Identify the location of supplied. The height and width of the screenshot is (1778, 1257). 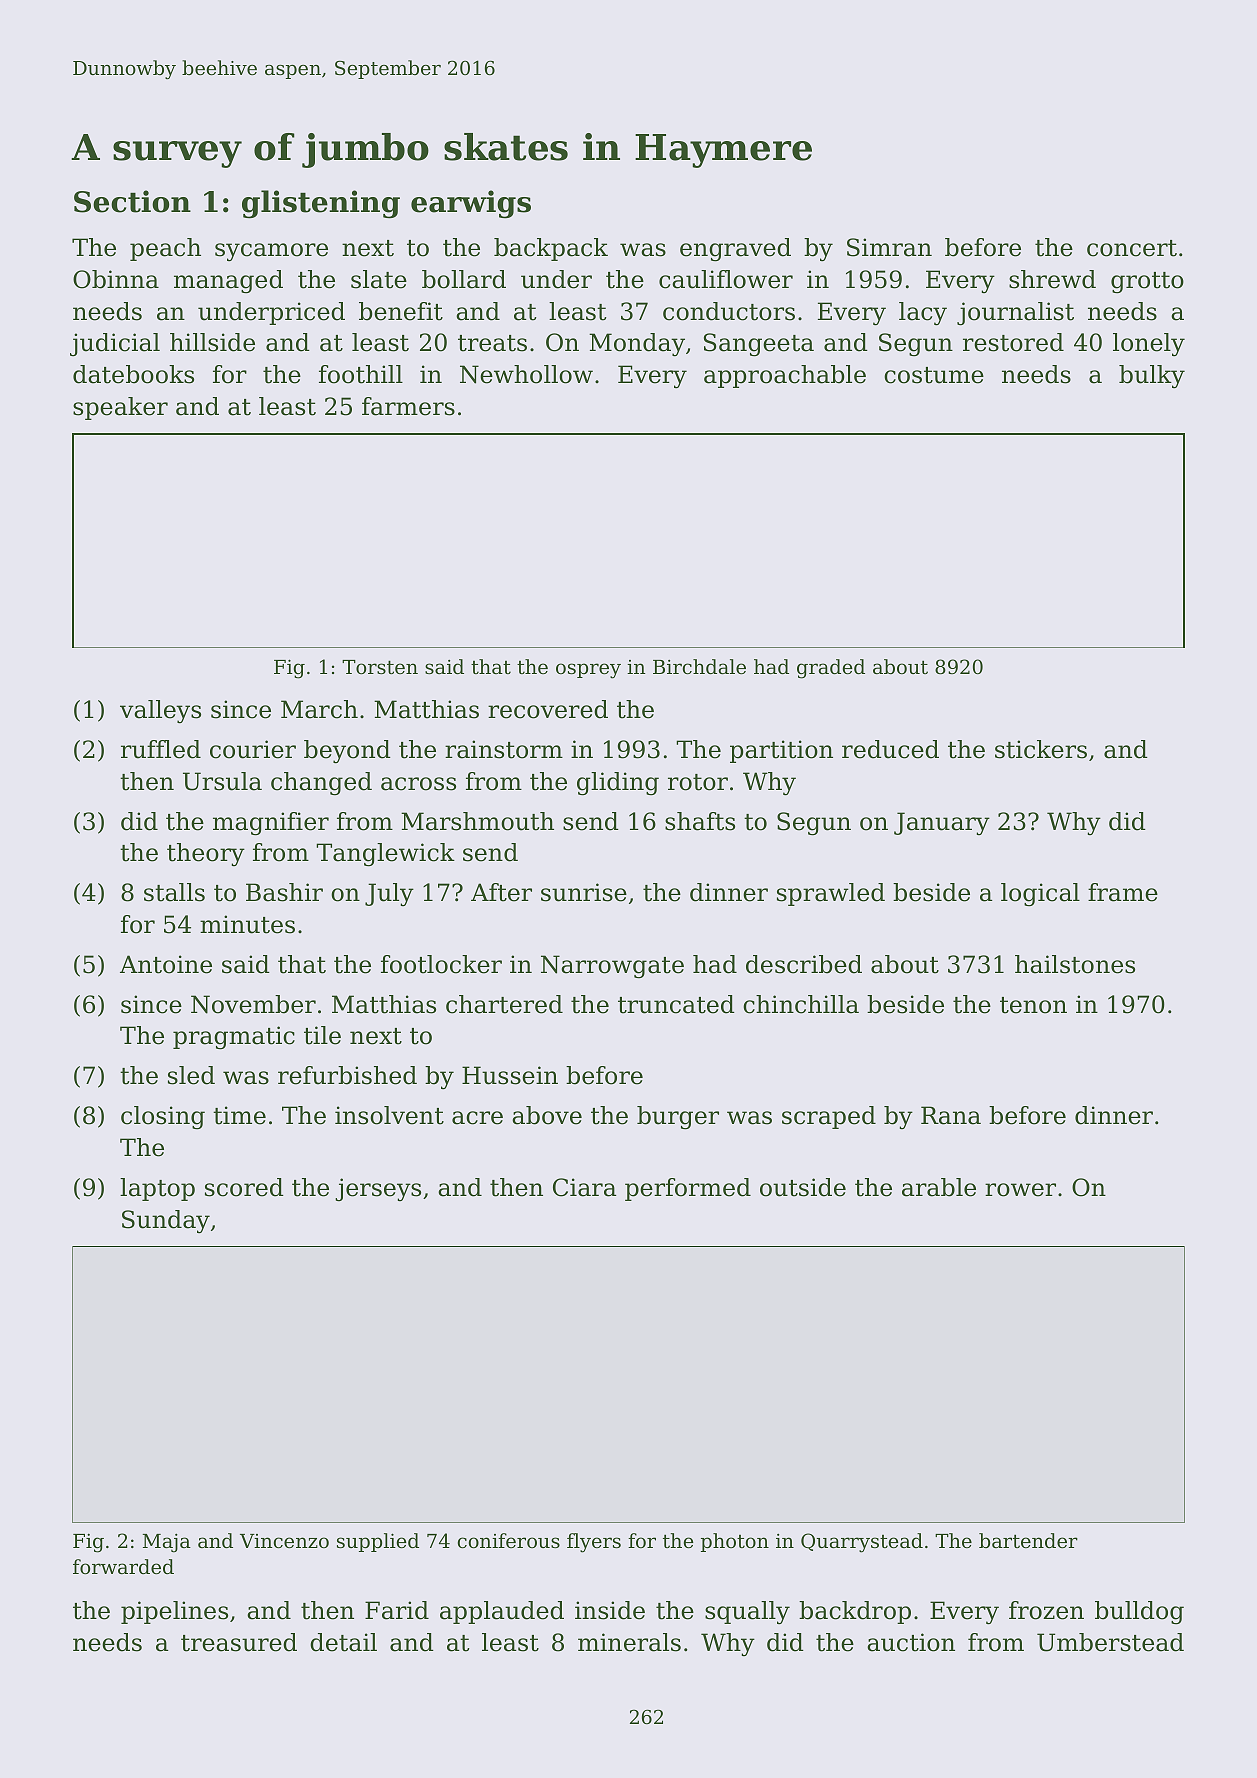
(378, 1542).
